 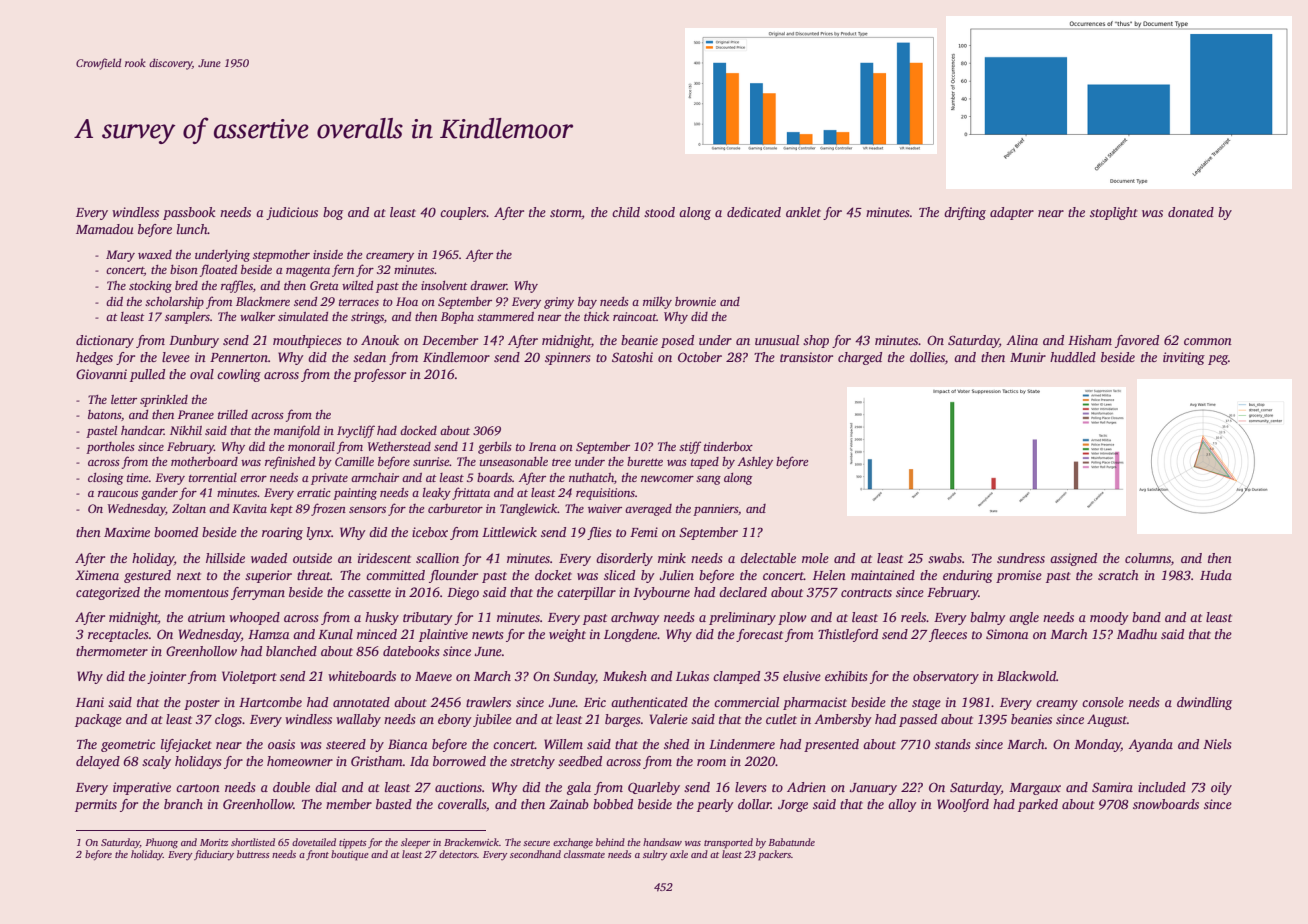 What do you see at coordinates (96, 805) in the image?
I see `permits` at bounding box center [96, 805].
